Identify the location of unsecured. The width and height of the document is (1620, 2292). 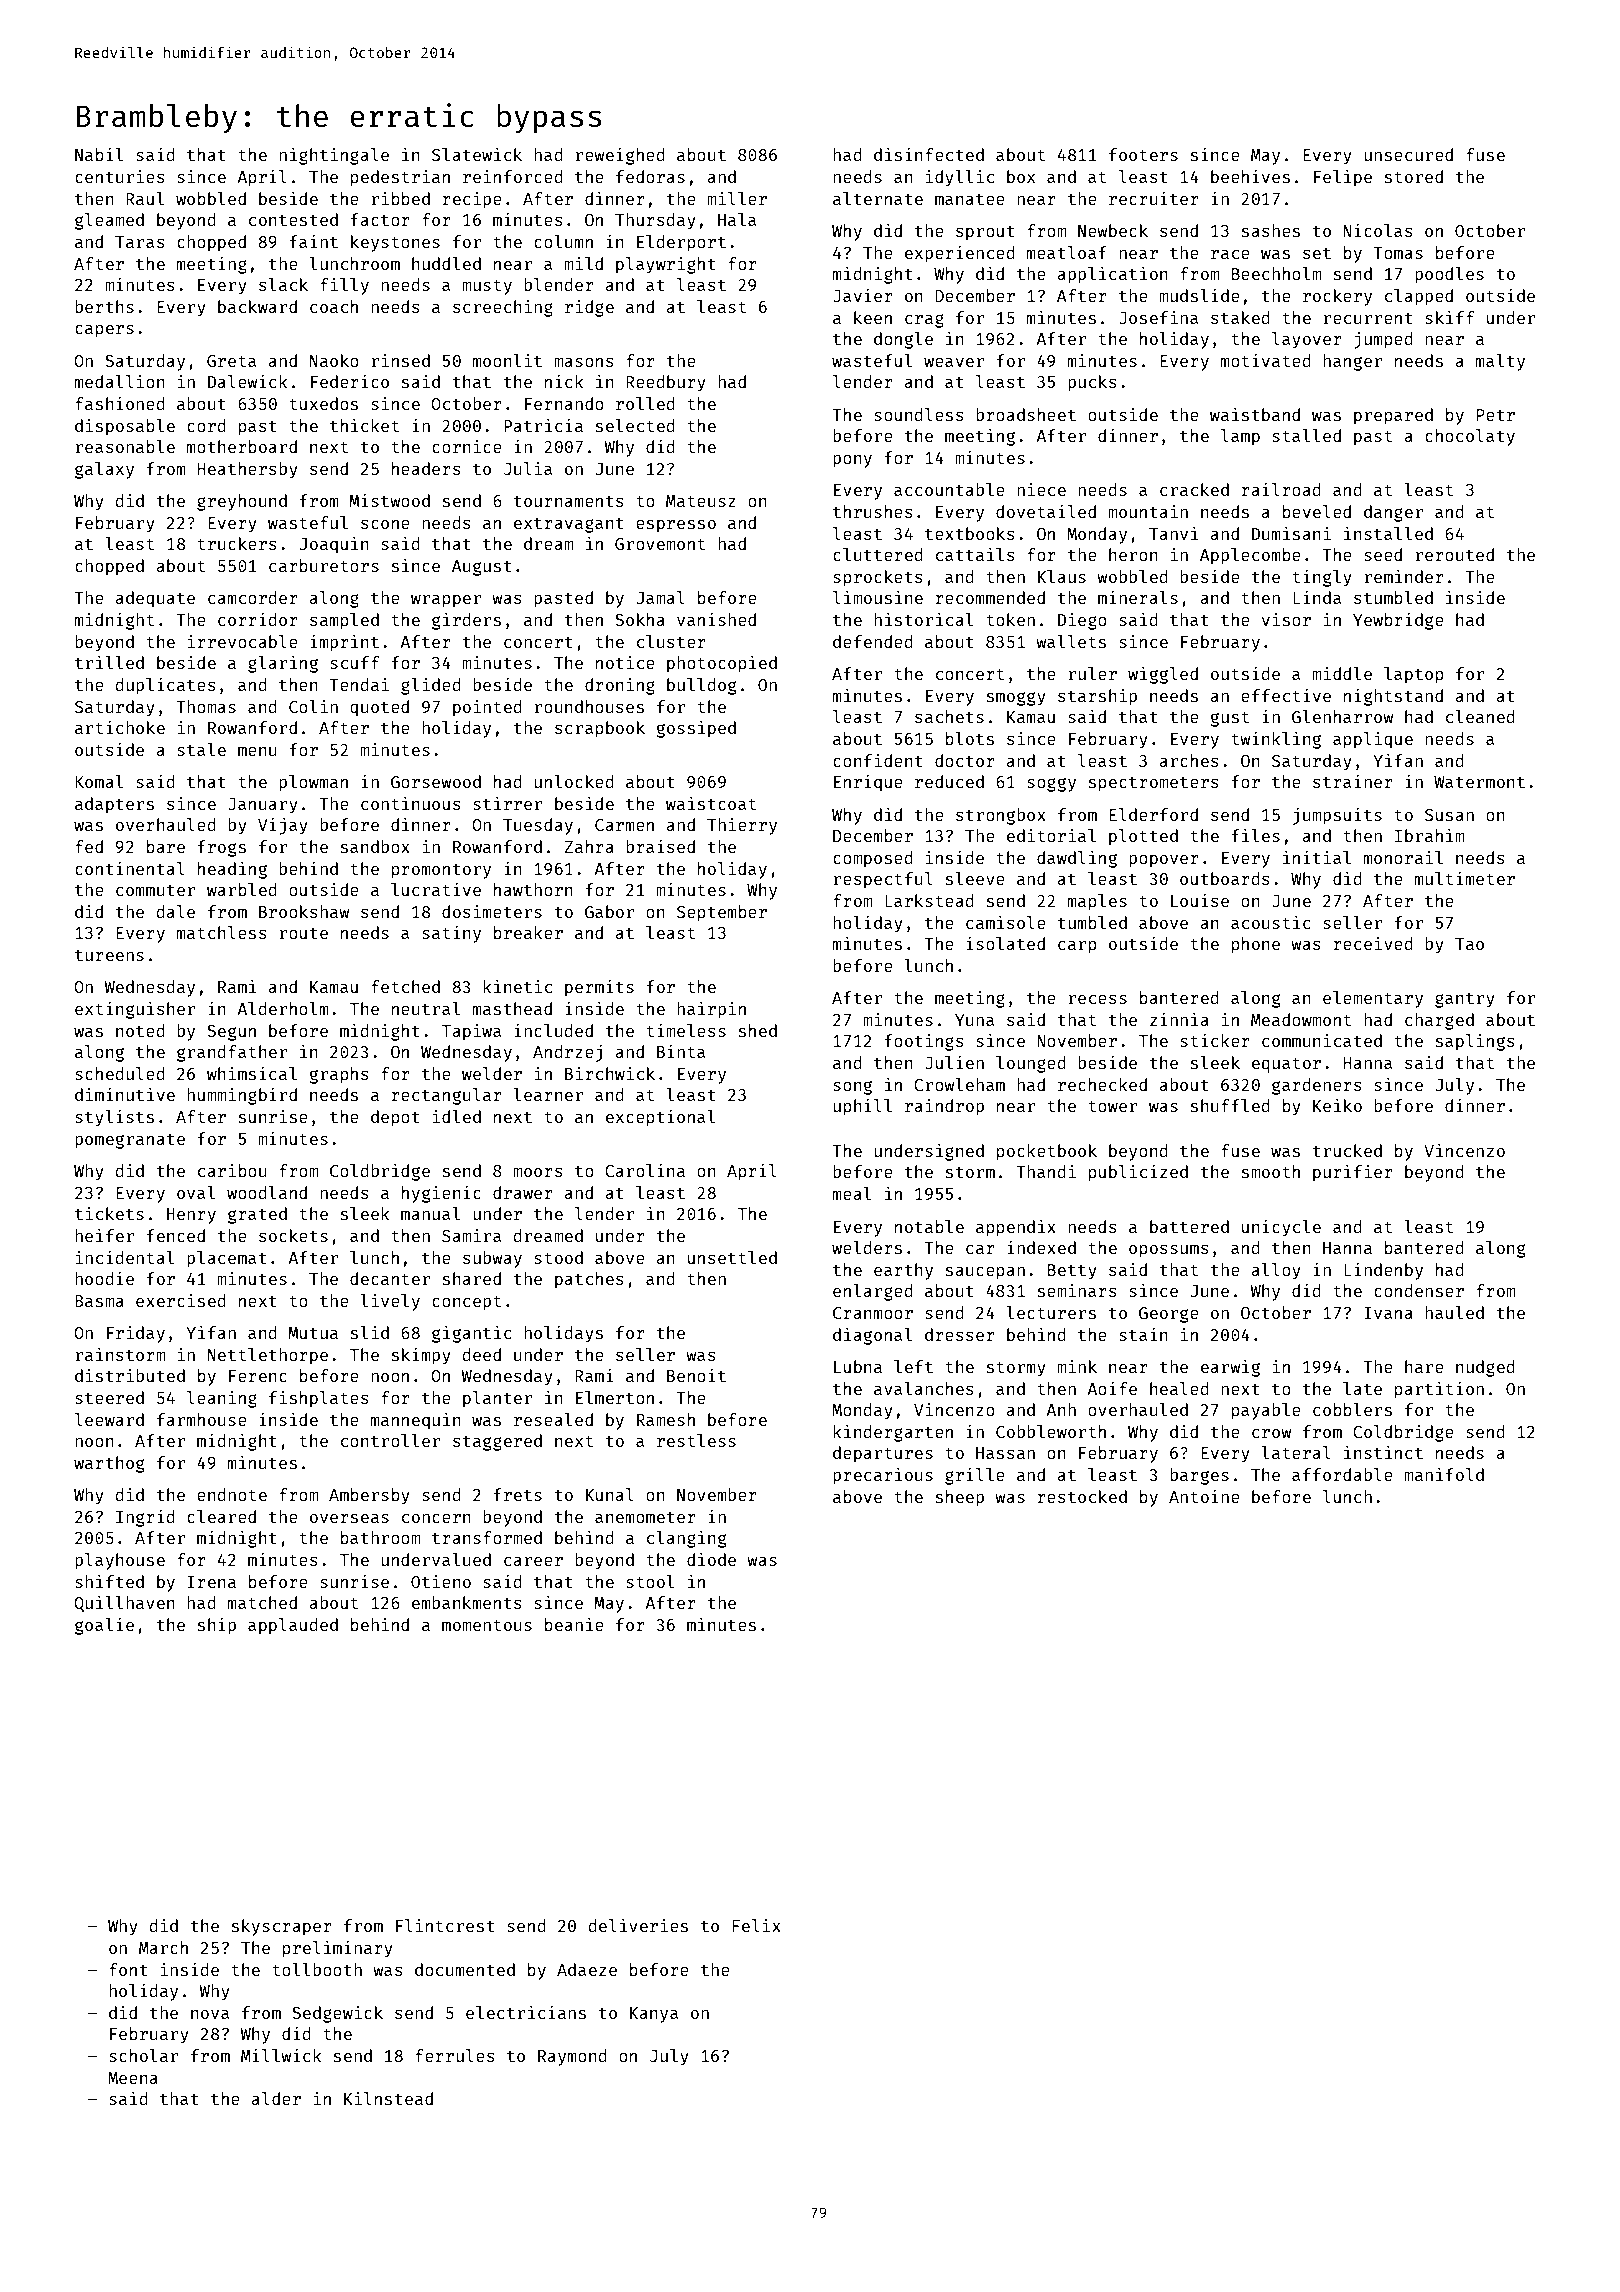
(1408, 154).
